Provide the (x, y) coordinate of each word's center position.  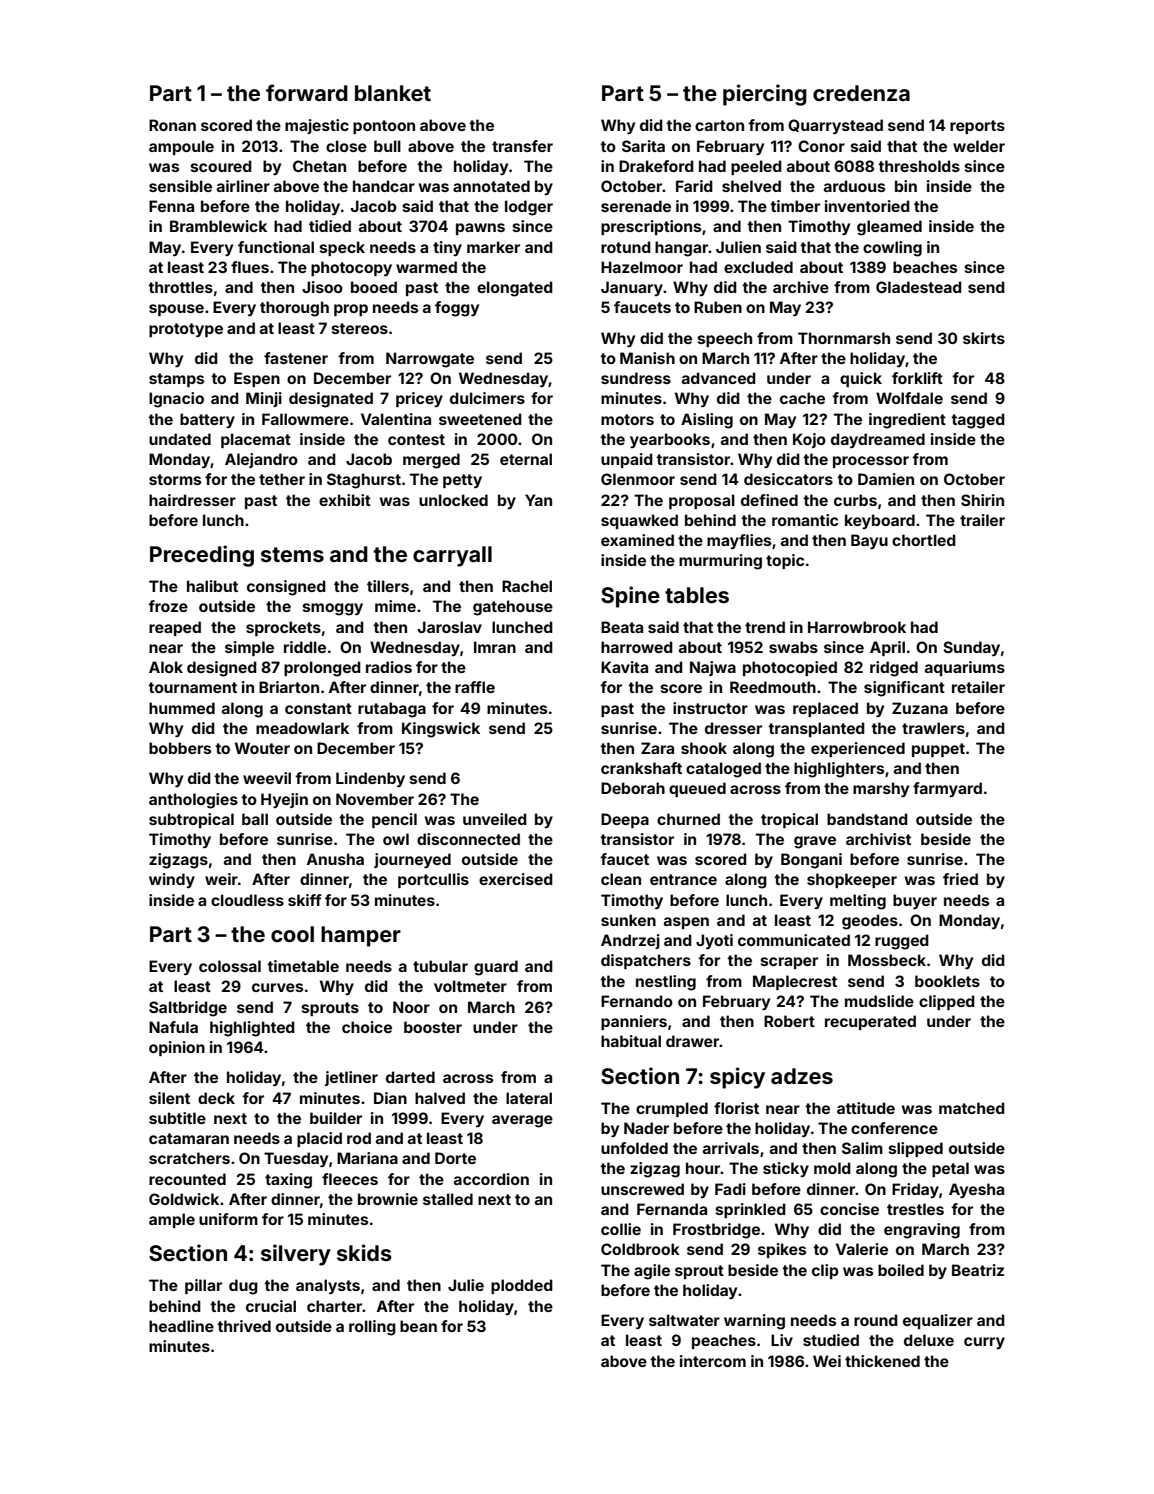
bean (418, 1326)
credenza (861, 93)
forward (307, 92)
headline (181, 1326)
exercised (516, 879)
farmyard (947, 789)
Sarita (643, 146)
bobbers (180, 748)
